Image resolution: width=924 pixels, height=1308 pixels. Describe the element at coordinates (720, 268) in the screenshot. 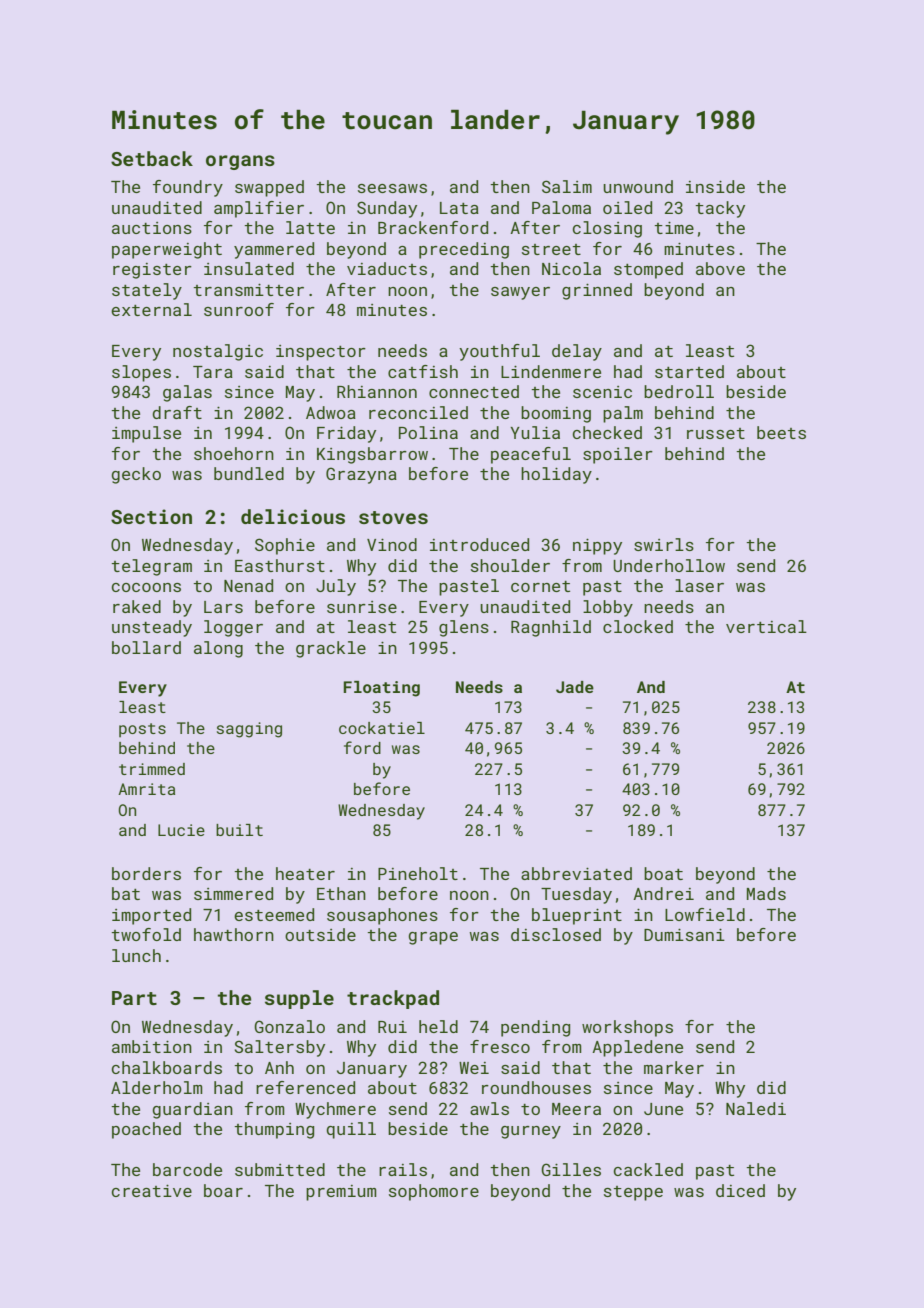

I see `above` at that location.
